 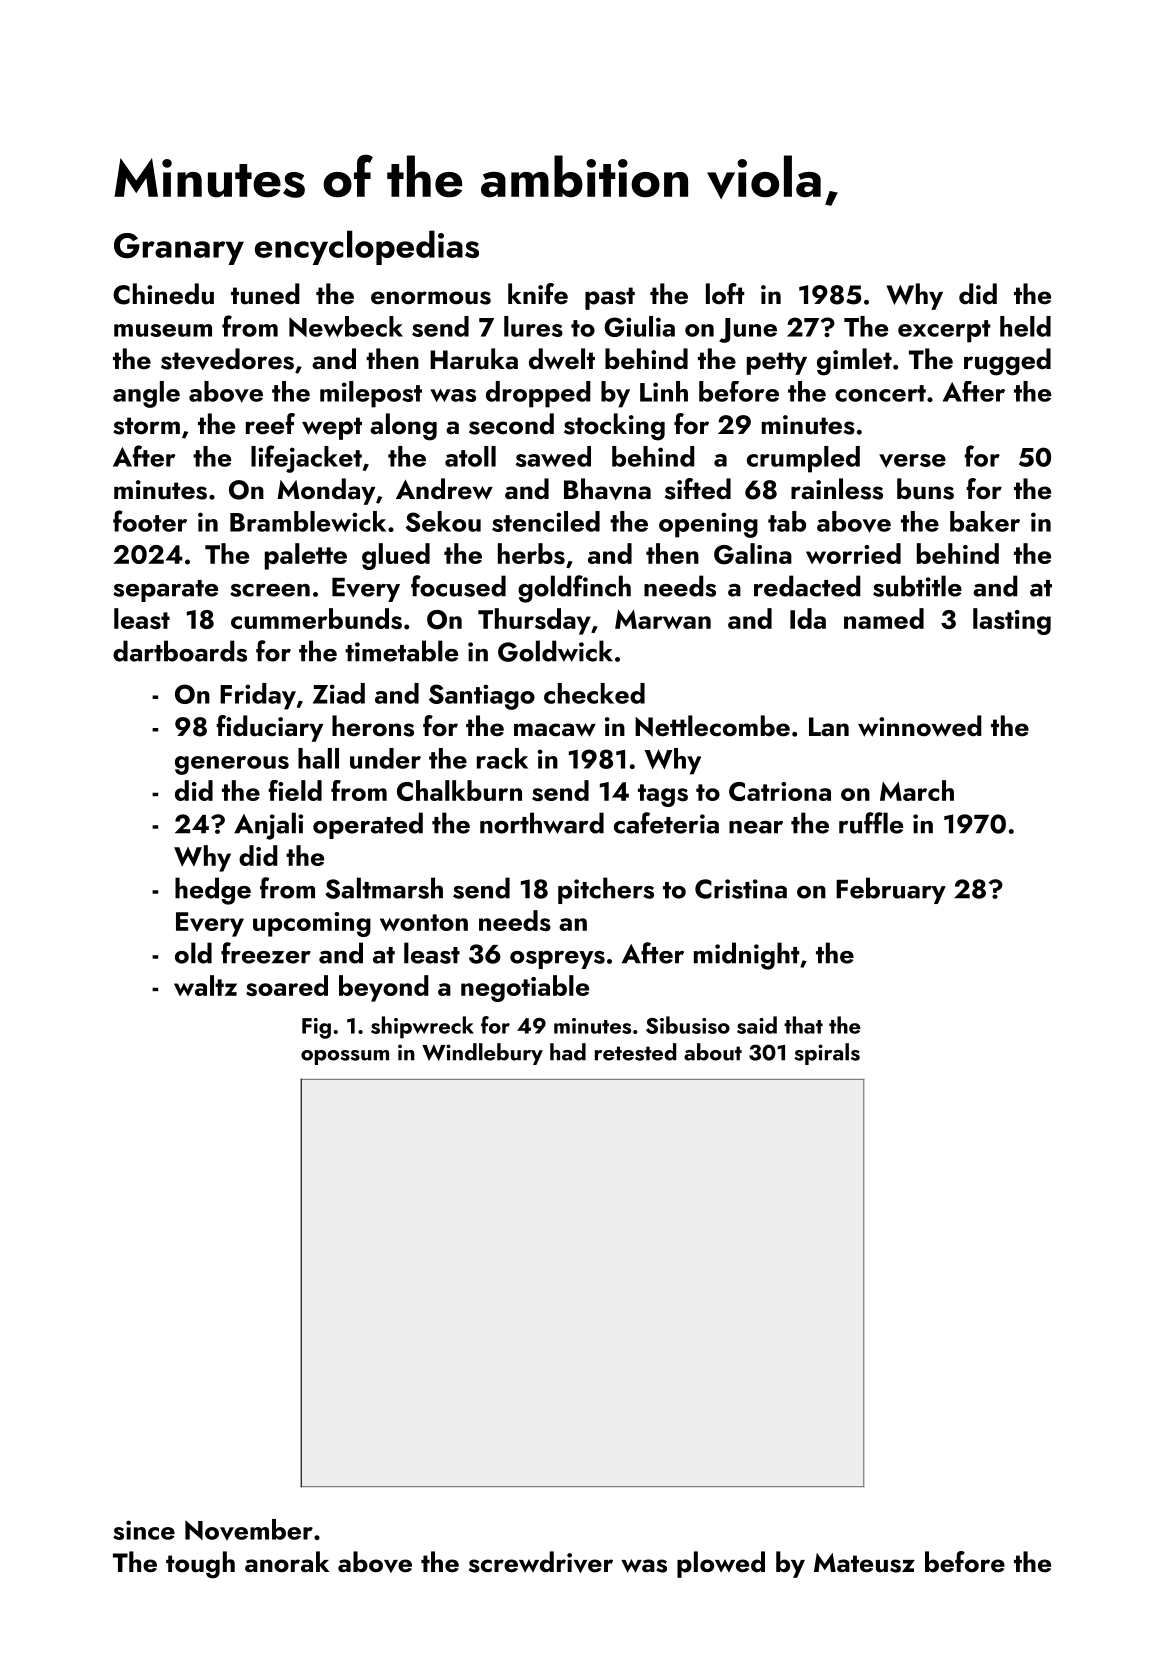 What do you see at coordinates (553, 456) in the image?
I see `sawed` at bounding box center [553, 456].
